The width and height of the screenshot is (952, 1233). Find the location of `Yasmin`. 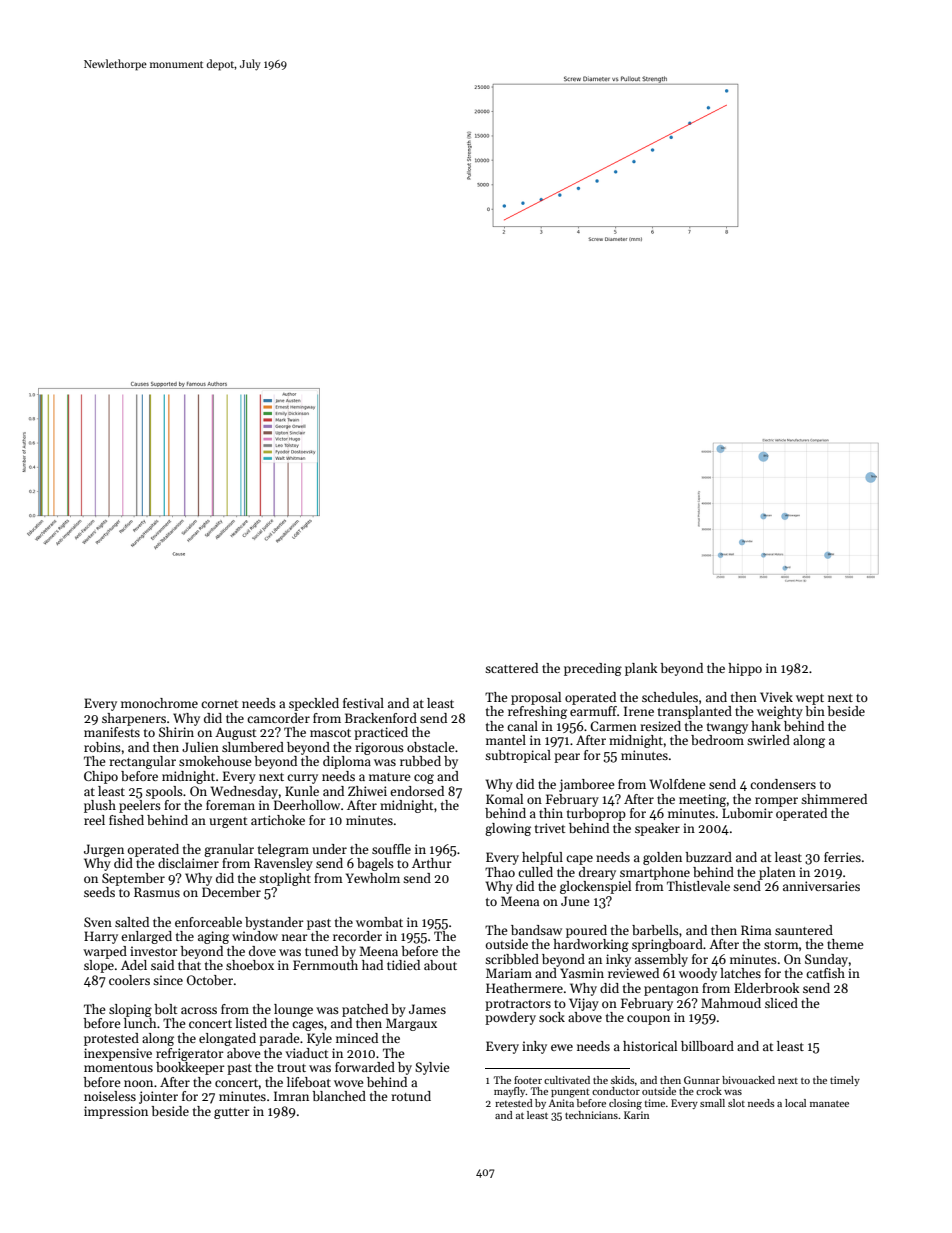

Yasmin is located at coordinates (582, 973).
